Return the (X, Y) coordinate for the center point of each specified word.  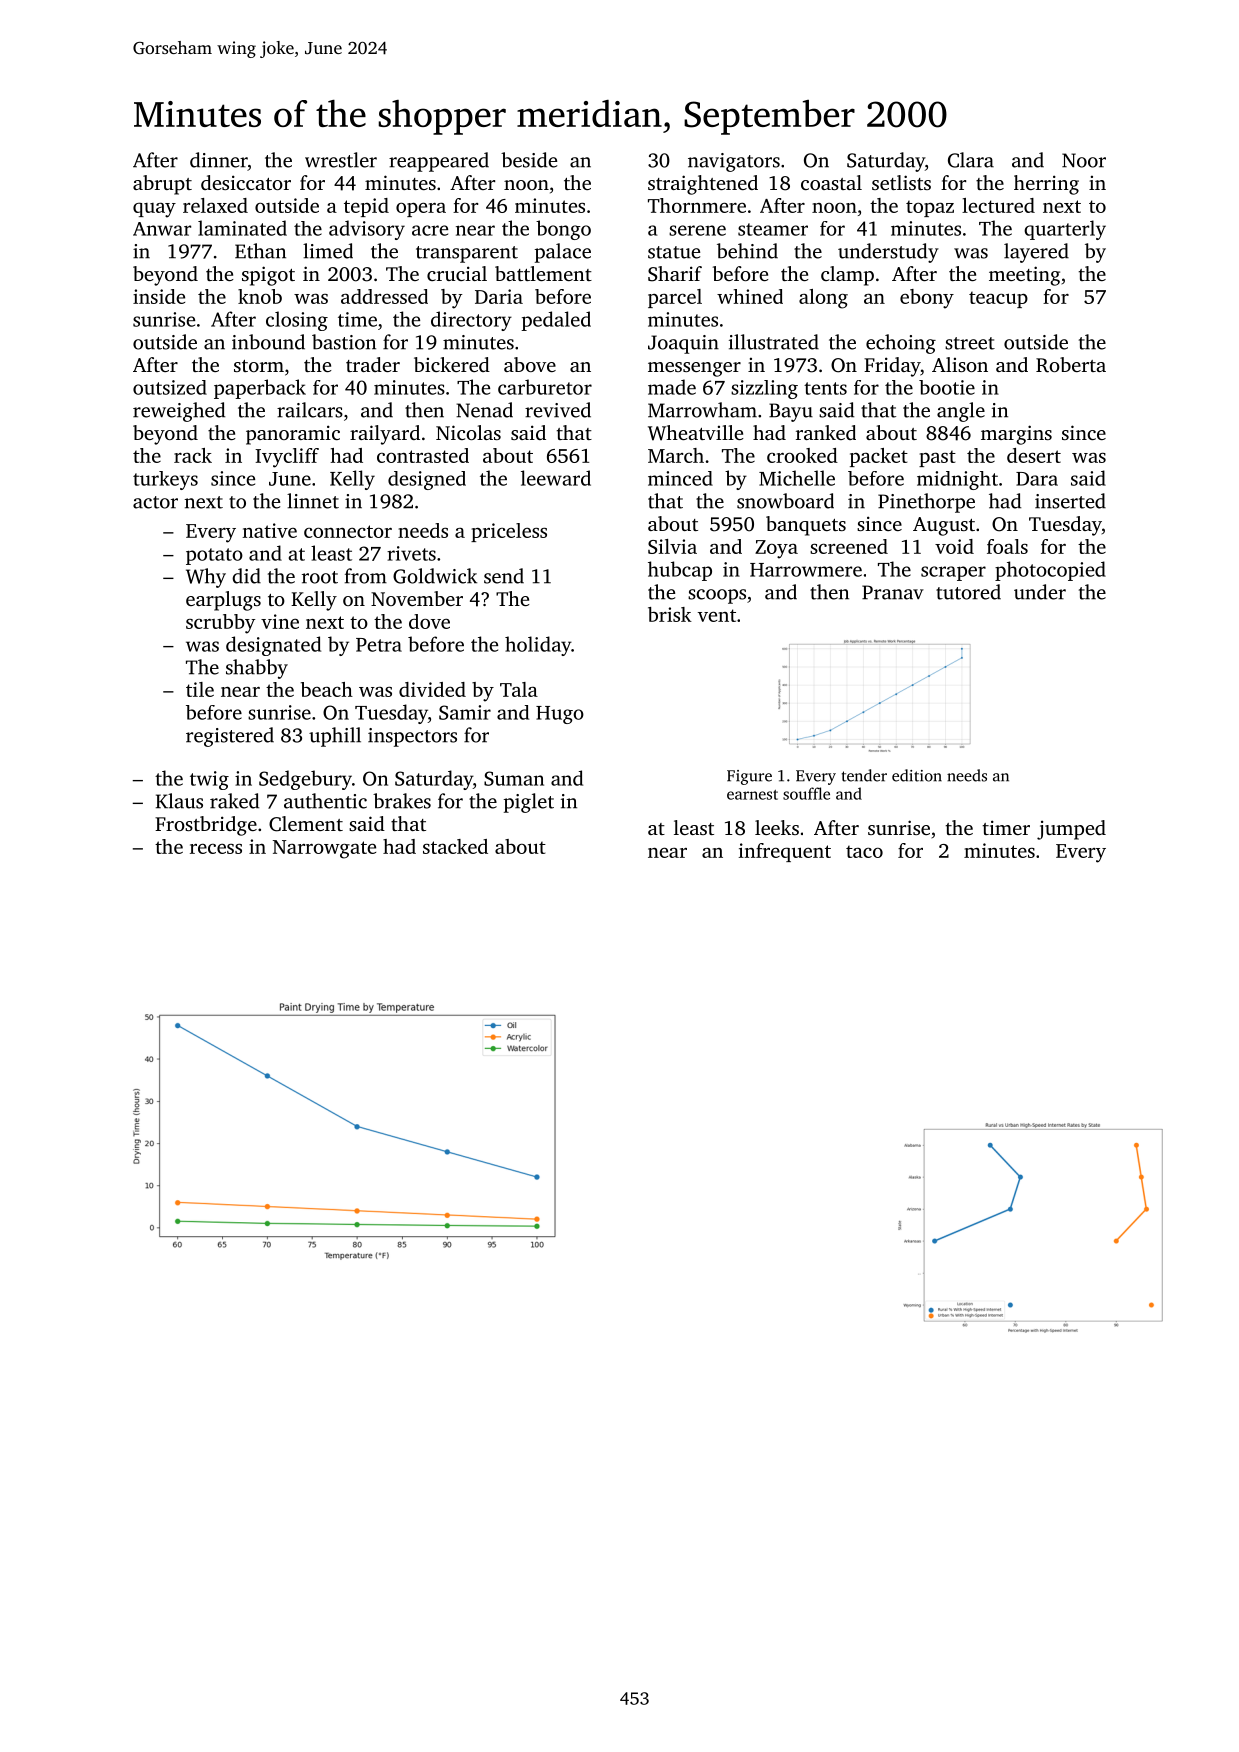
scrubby (220, 624)
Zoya (776, 549)
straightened (703, 185)
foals (1007, 546)
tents (825, 388)
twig (209, 780)
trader (373, 364)
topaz (930, 209)
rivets (411, 553)
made (672, 387)
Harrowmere (806, 570)
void (954, 546)
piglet (529, 803)
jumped (1071, 830)
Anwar (162, 229)
